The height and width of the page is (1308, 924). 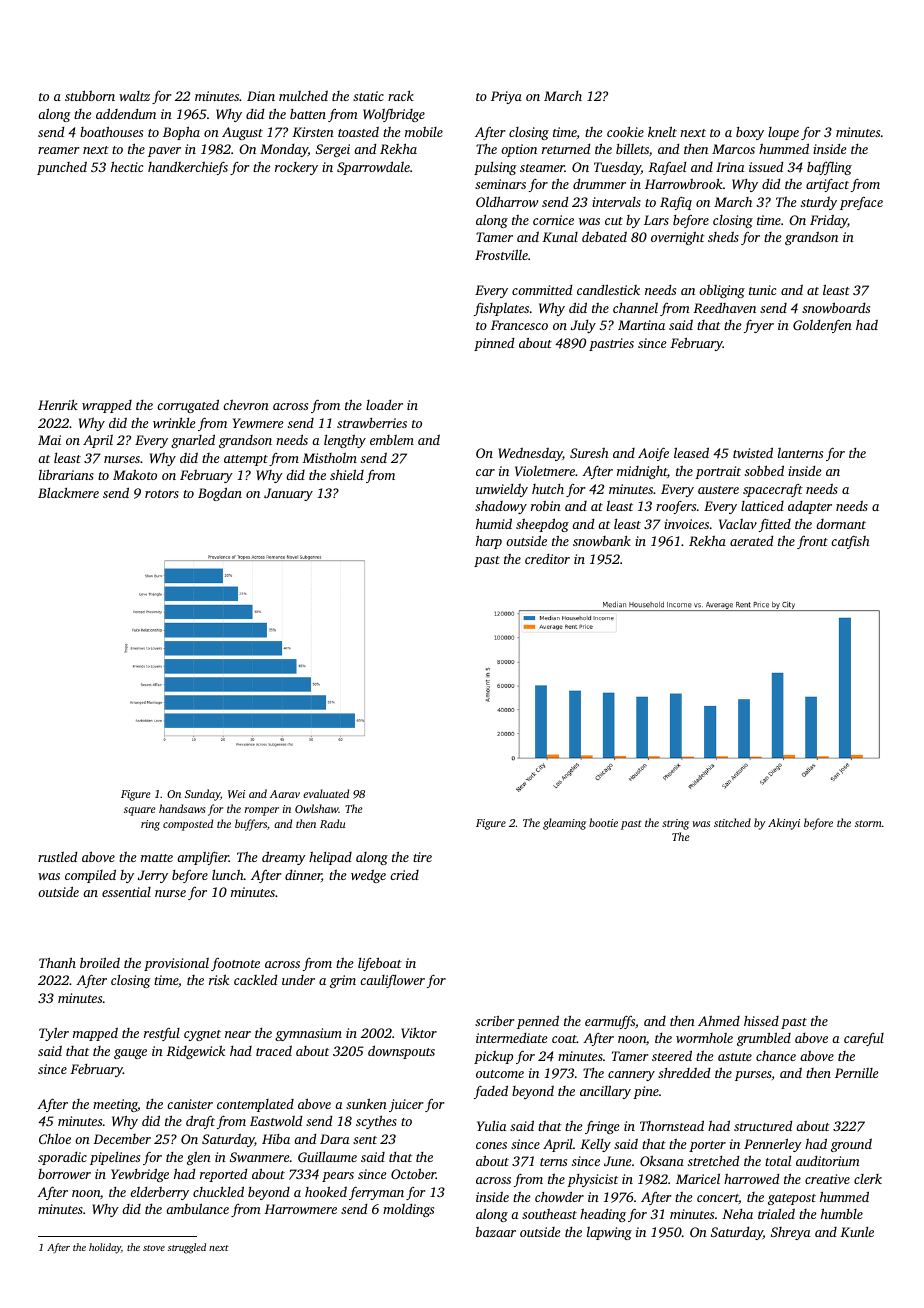 What do you see at coordinates (841, 524) in the page?
I see `dormant` at bounding box center [841, 524].
